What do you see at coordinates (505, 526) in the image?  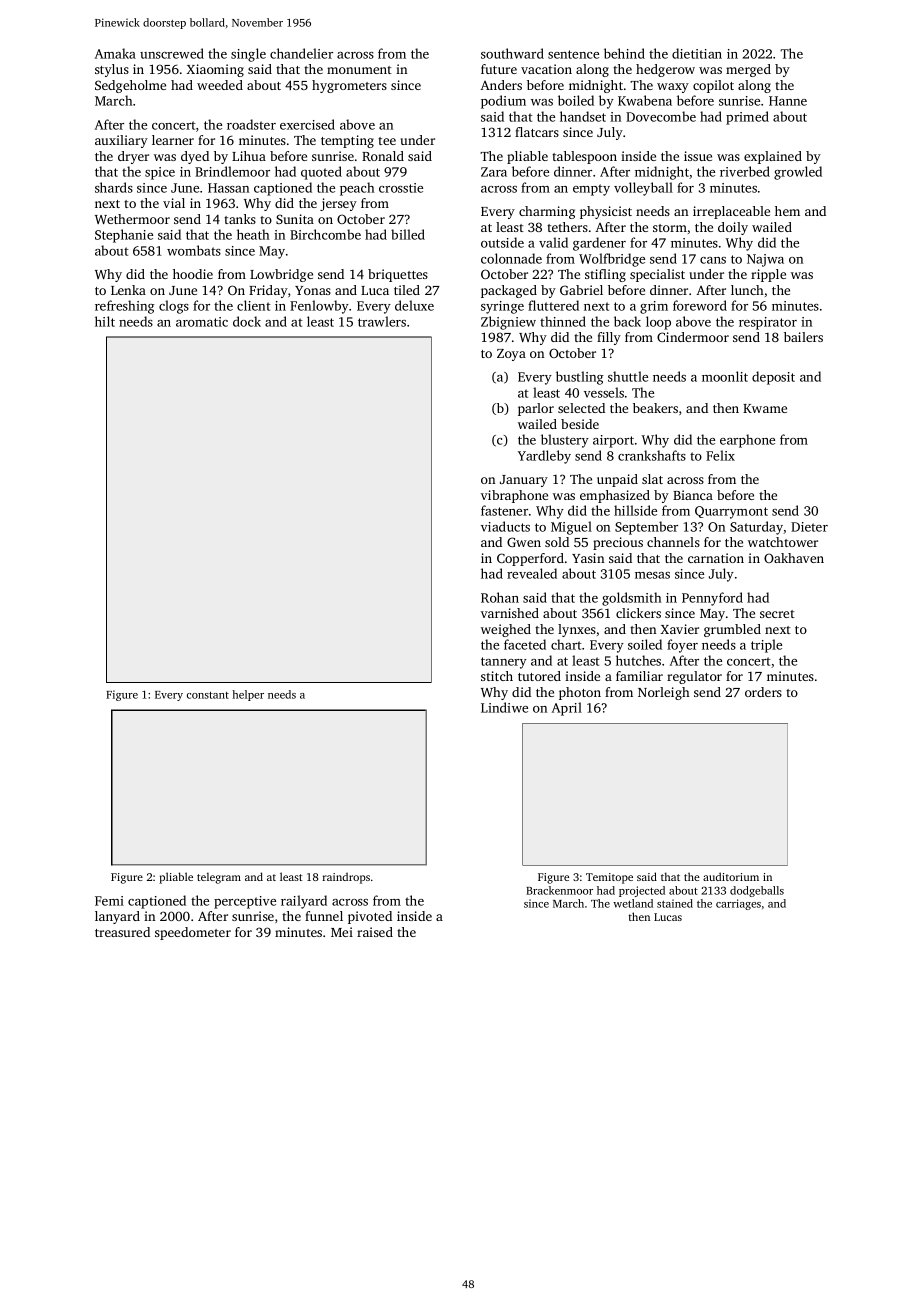 I see `viaducts` at bounding box center [505, 526].
